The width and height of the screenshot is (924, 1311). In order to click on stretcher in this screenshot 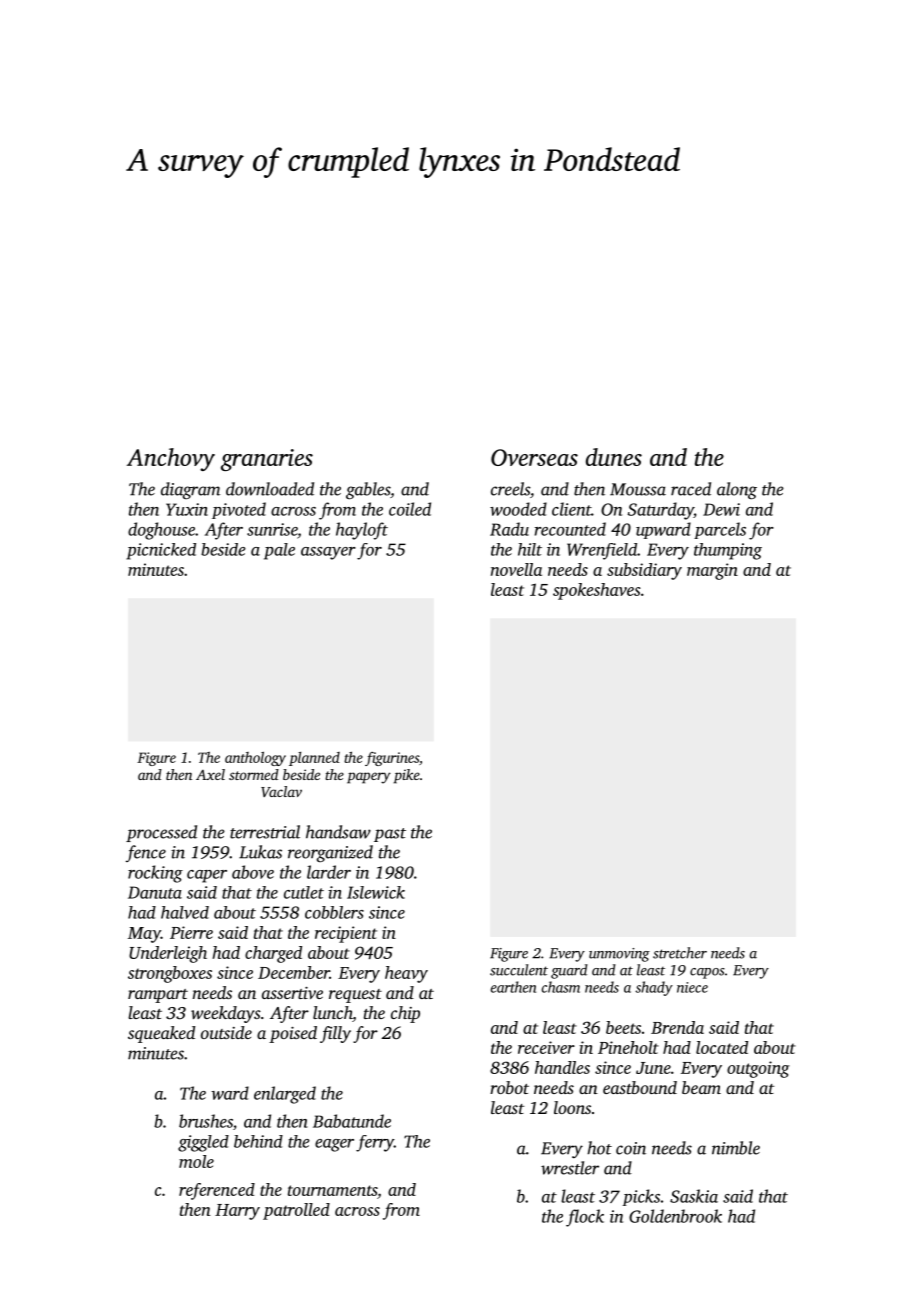, I will do `click(680, 953)`.
